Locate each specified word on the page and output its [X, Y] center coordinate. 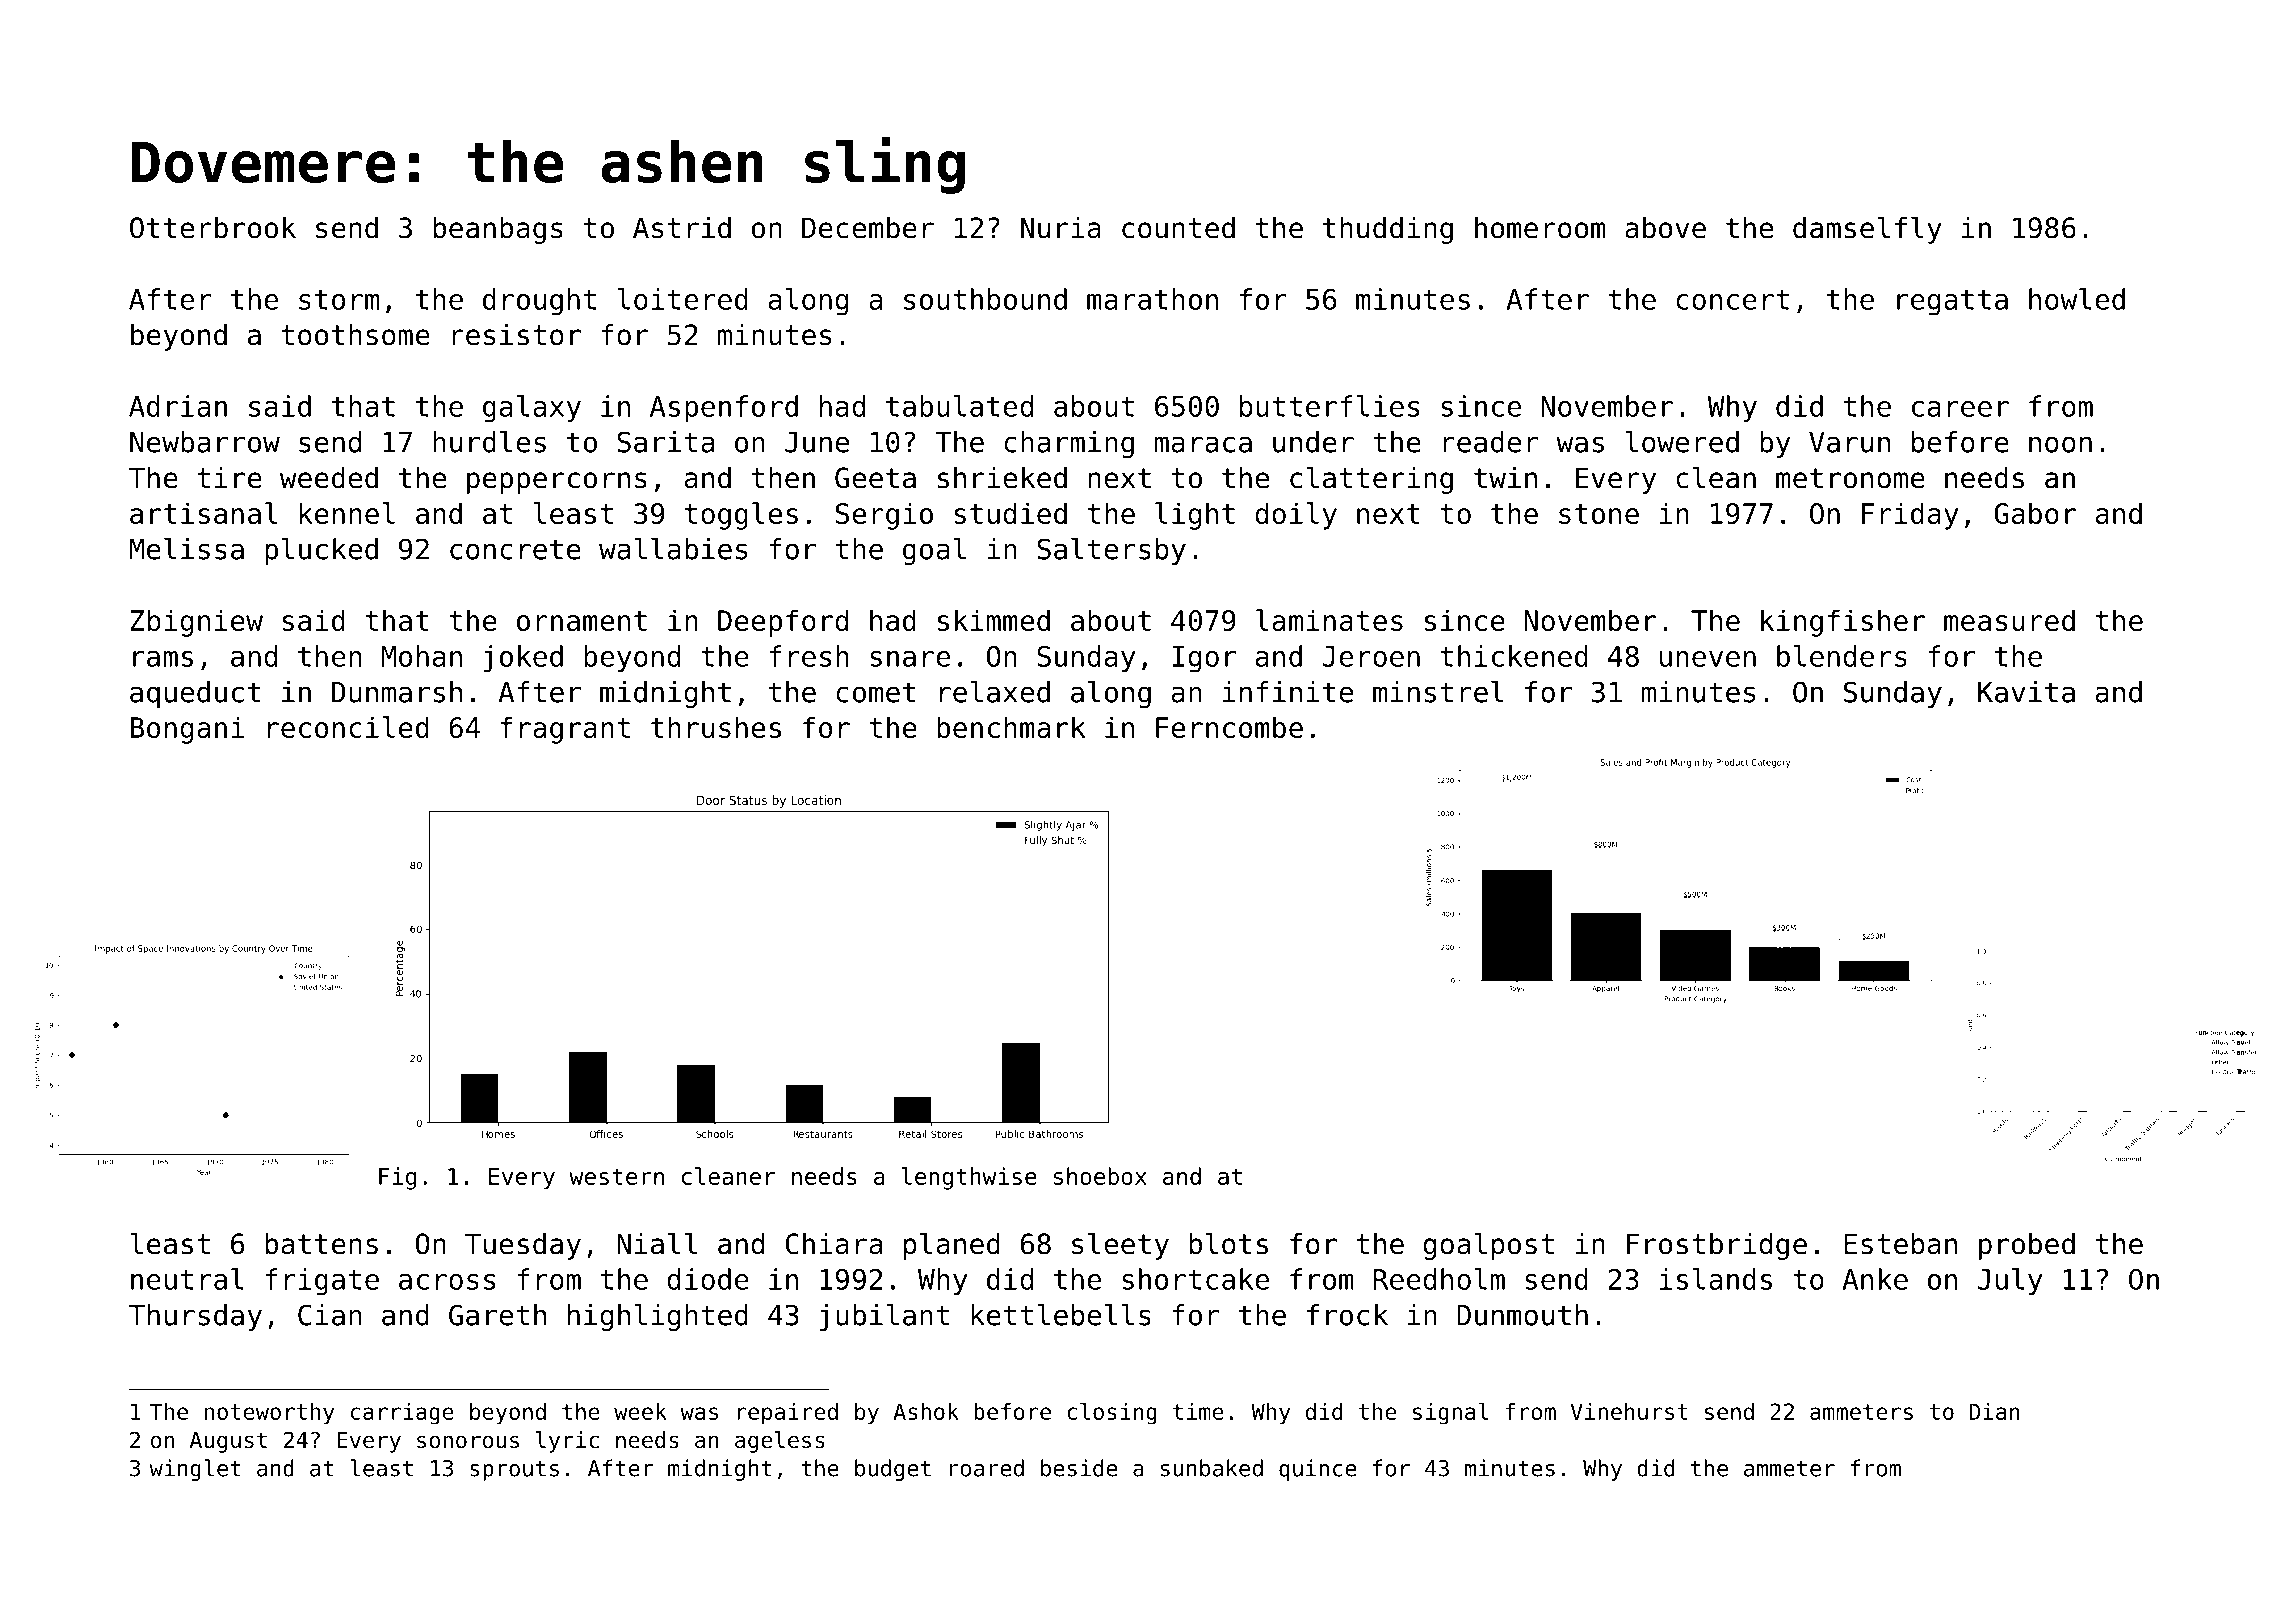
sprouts [514, 1471]
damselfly [1867, 230]
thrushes [716, 727]
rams [163, 659]
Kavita [2026, 692]
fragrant [565, 730]
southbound [985, 299]
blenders [1842, 656]
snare [910, 659]
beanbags [498, 230]
